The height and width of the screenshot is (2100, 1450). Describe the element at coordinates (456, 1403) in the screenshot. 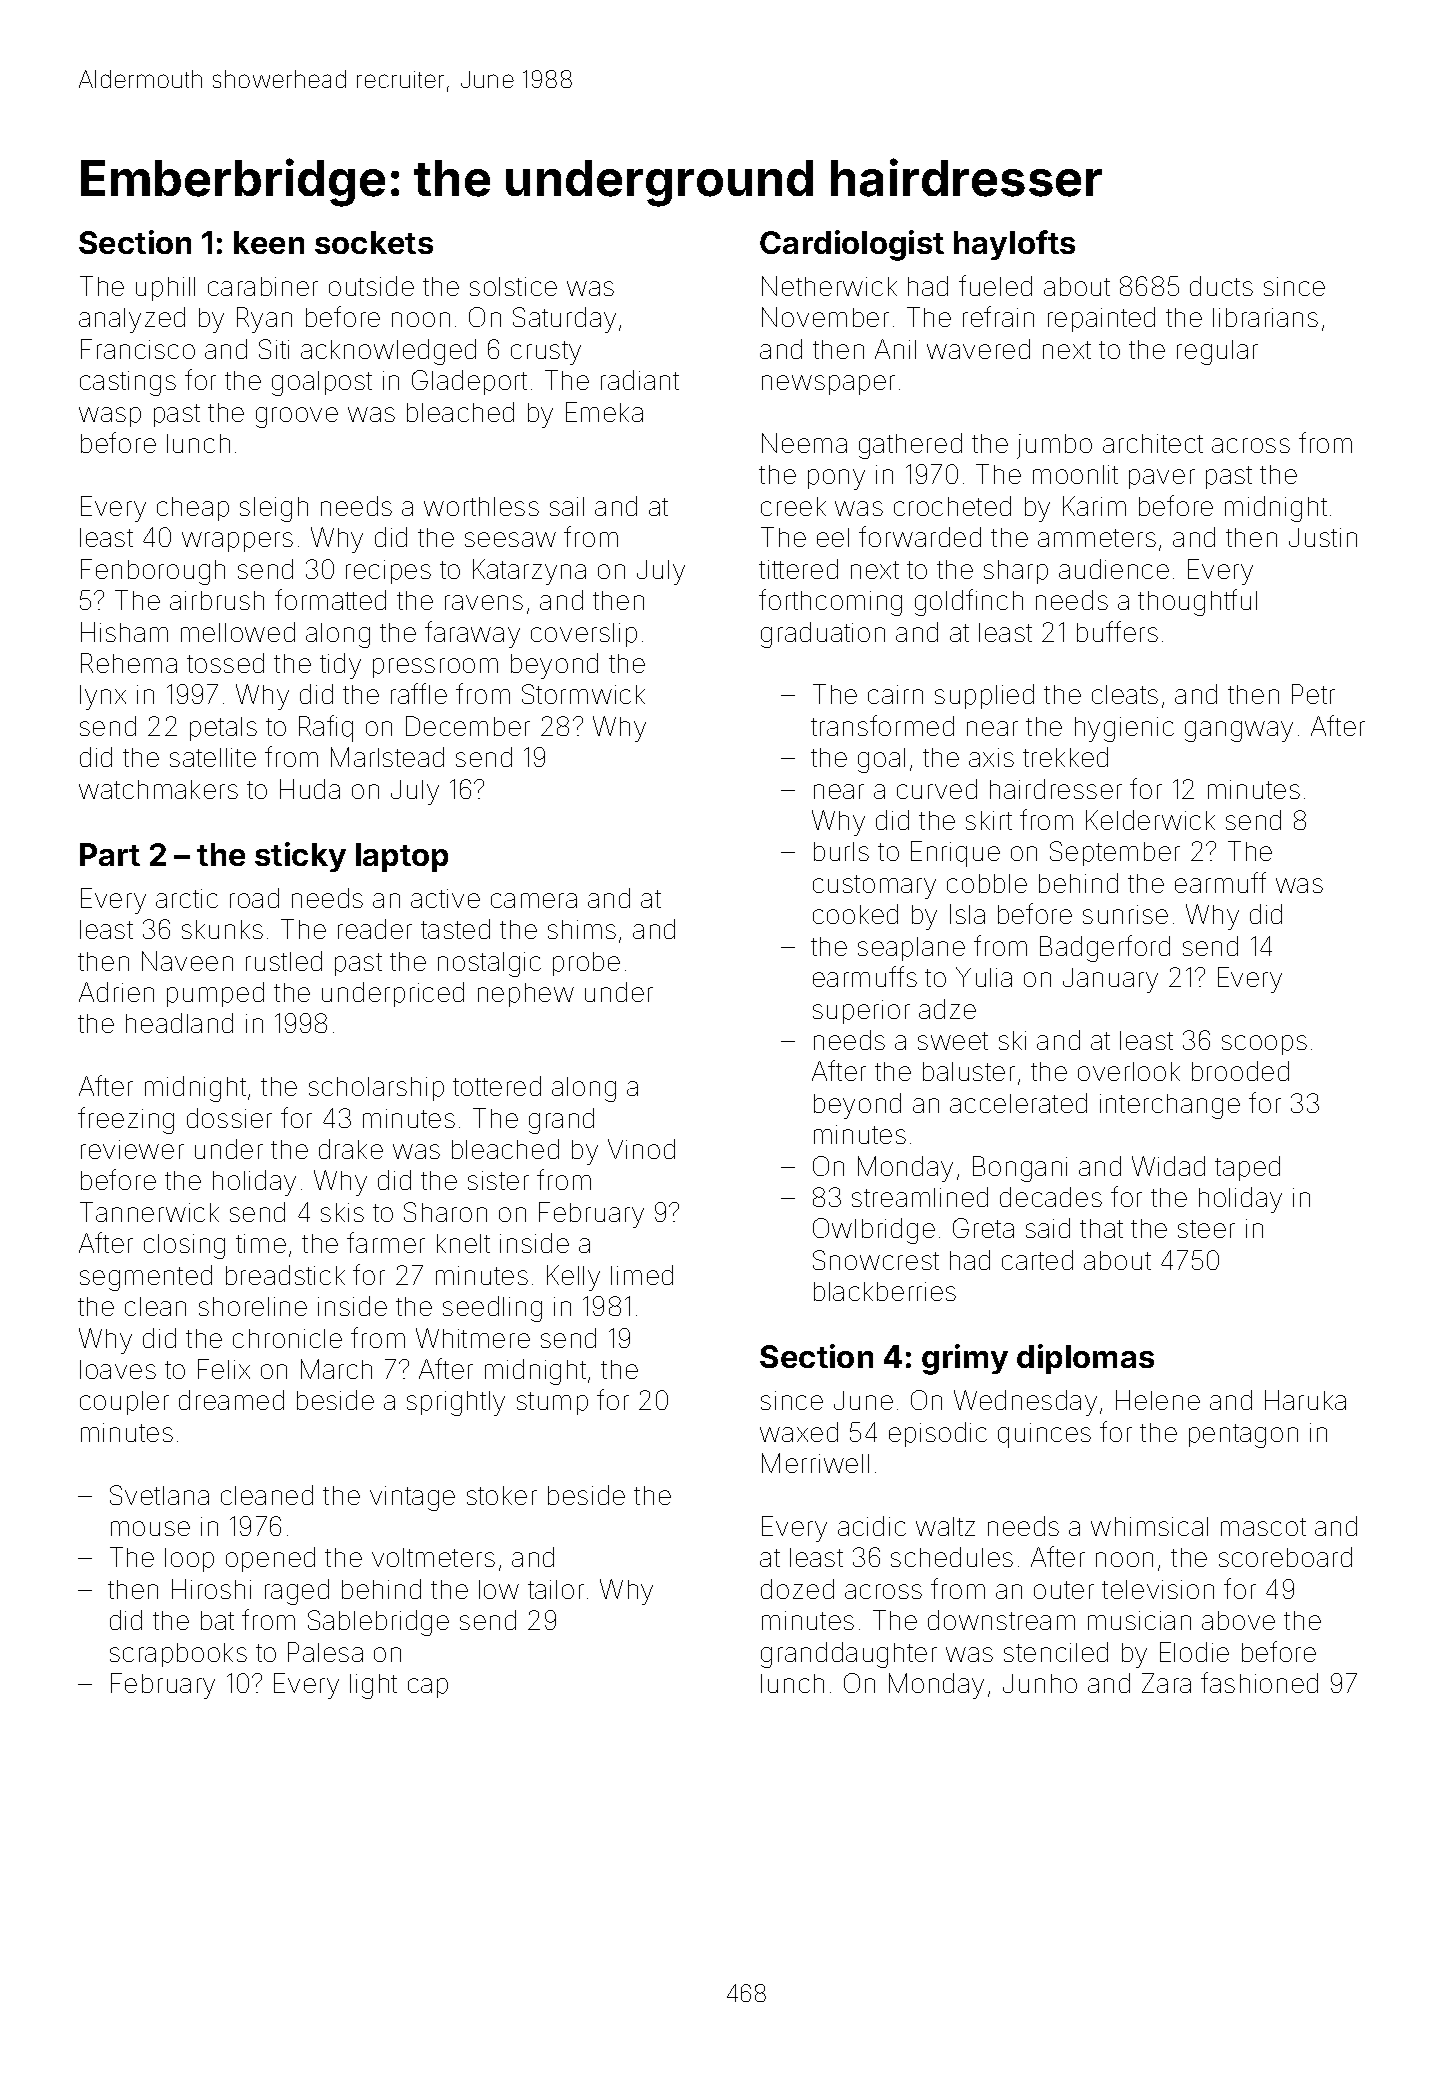

I see `sprightly` at that location.
